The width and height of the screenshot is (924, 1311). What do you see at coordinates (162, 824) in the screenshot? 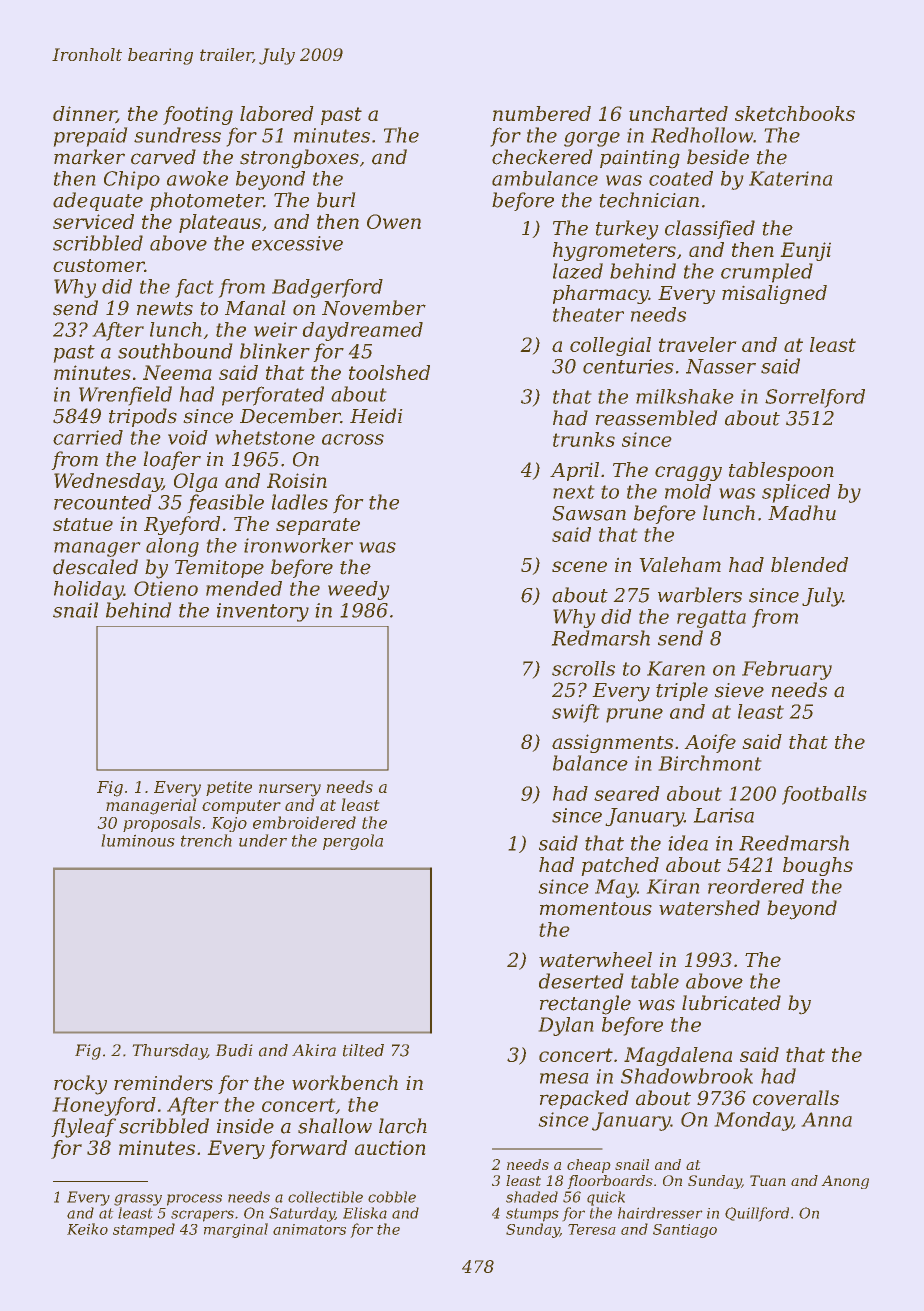
I see `proposals` at bounding box center [162, 824].
